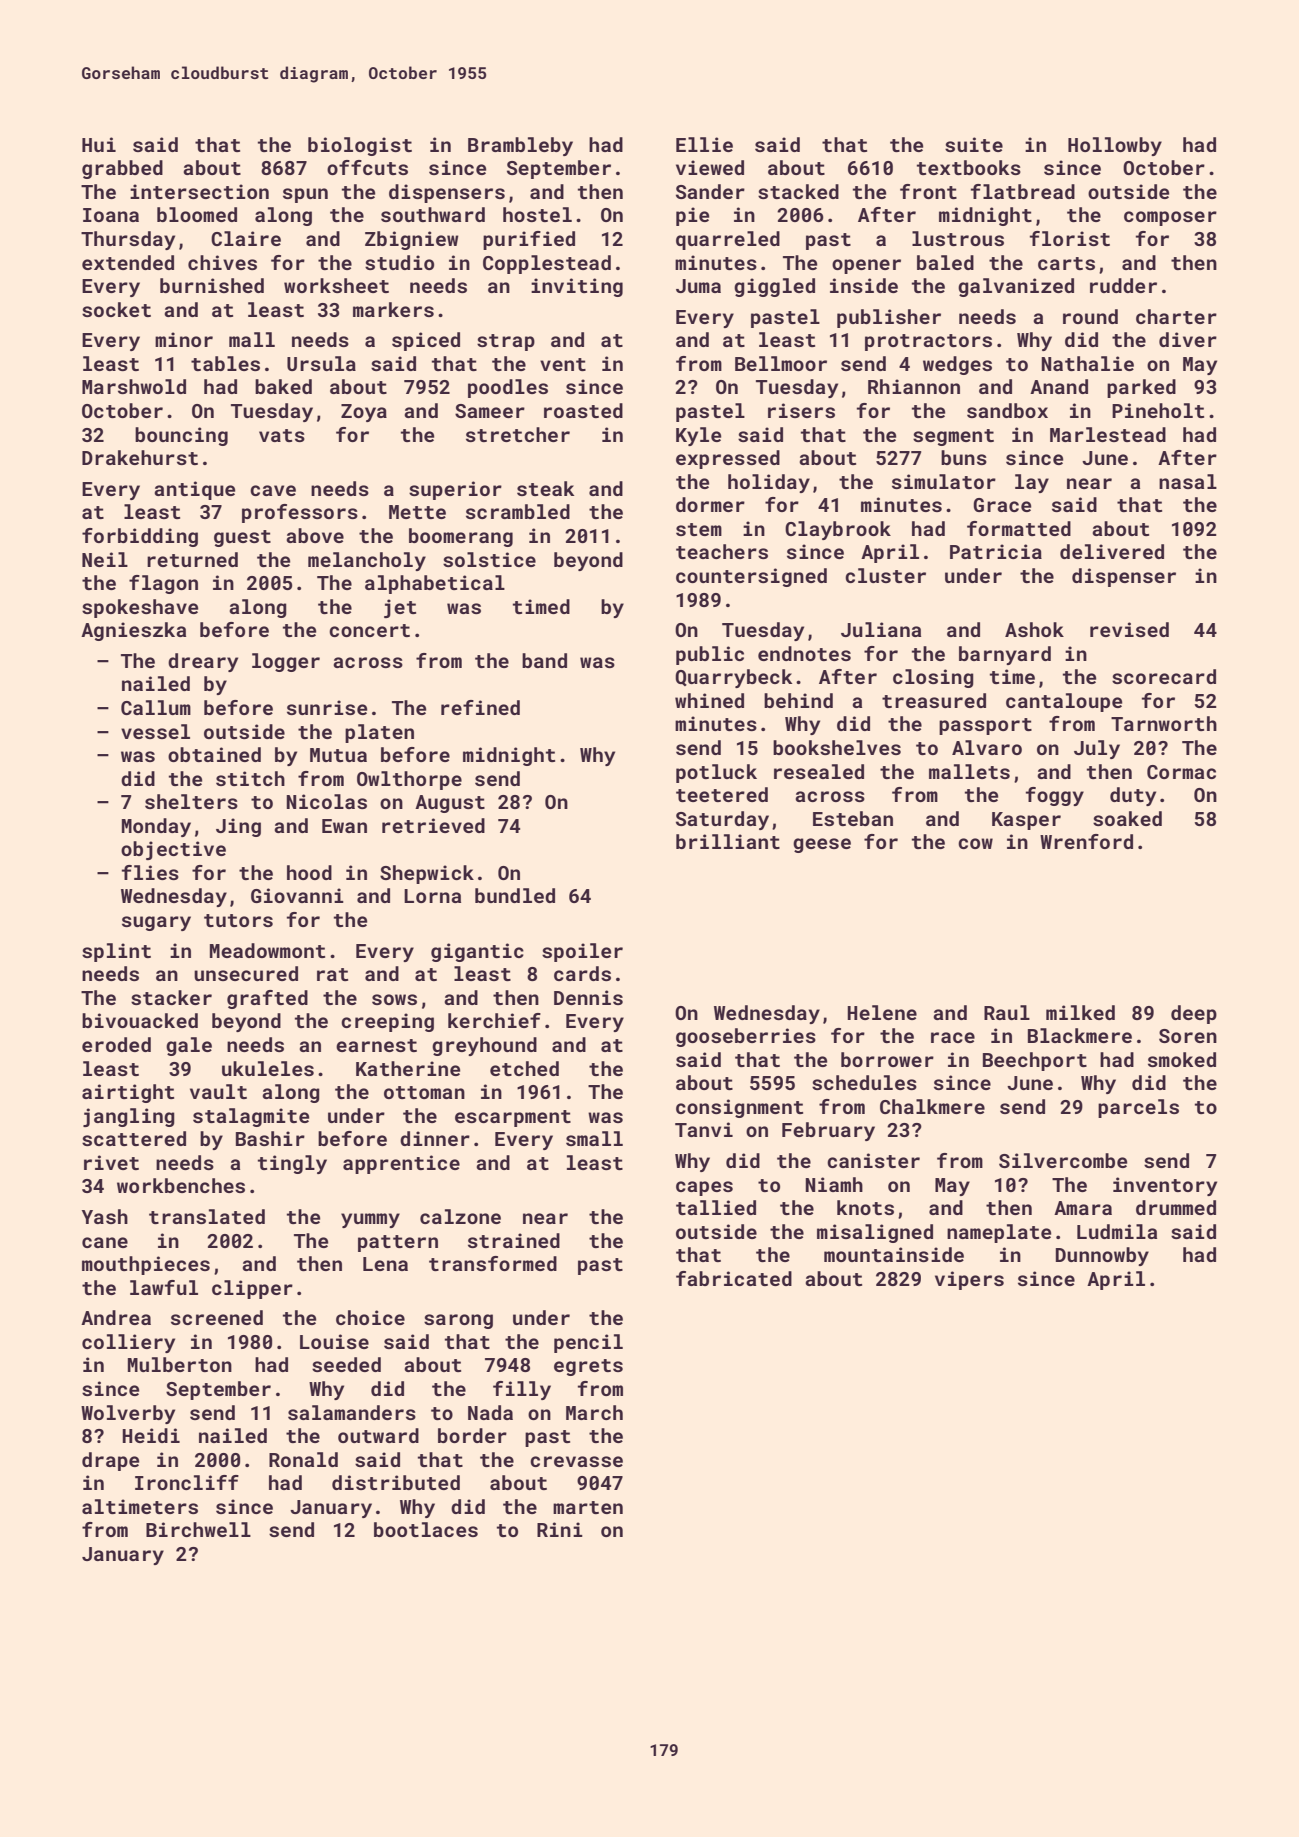  What do you see at coordinates (838, 530) in the screenshot?
I see `Claybrook` at bounding box center [838, 530].
